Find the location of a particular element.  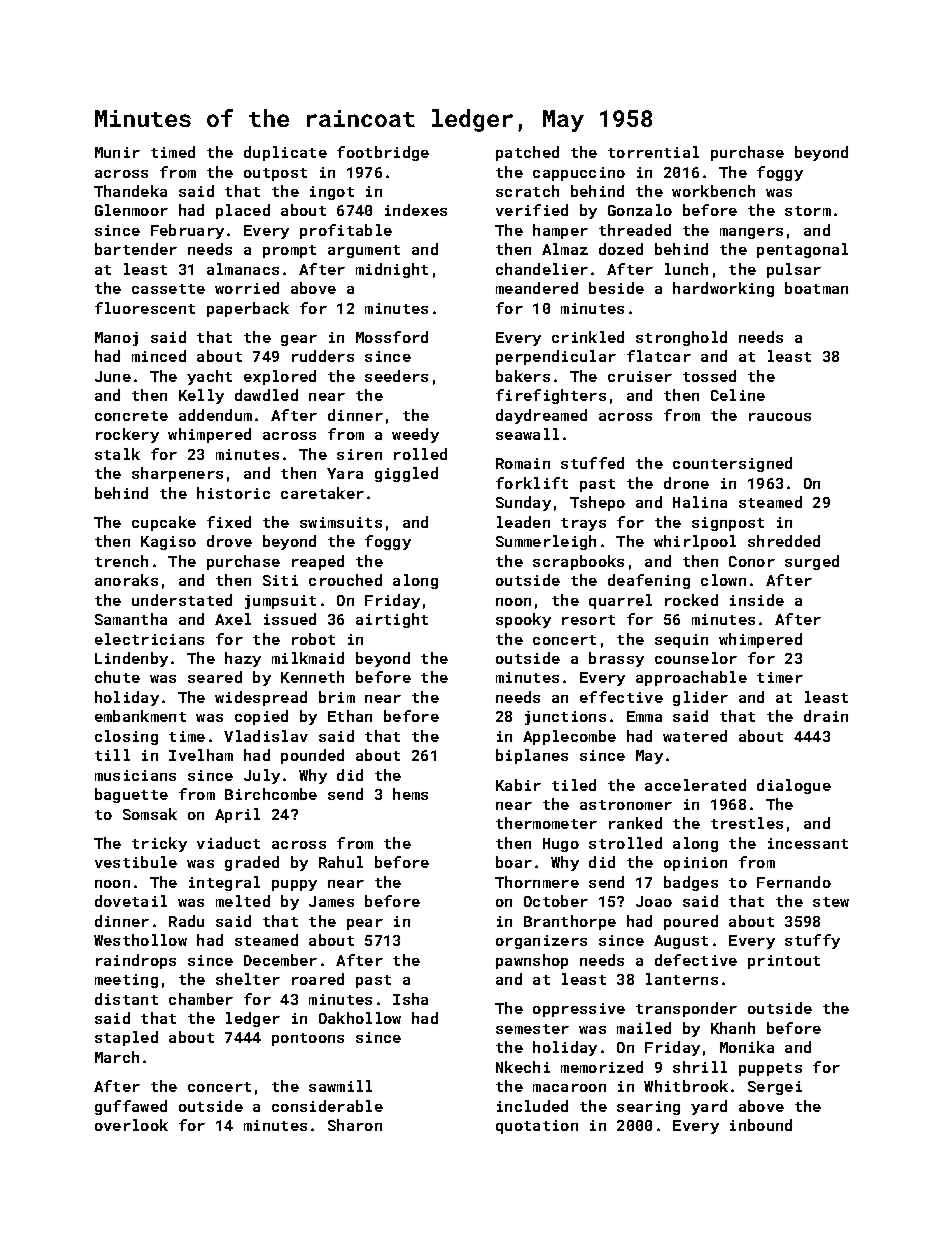

effective is located at coordinates (621, 697).
